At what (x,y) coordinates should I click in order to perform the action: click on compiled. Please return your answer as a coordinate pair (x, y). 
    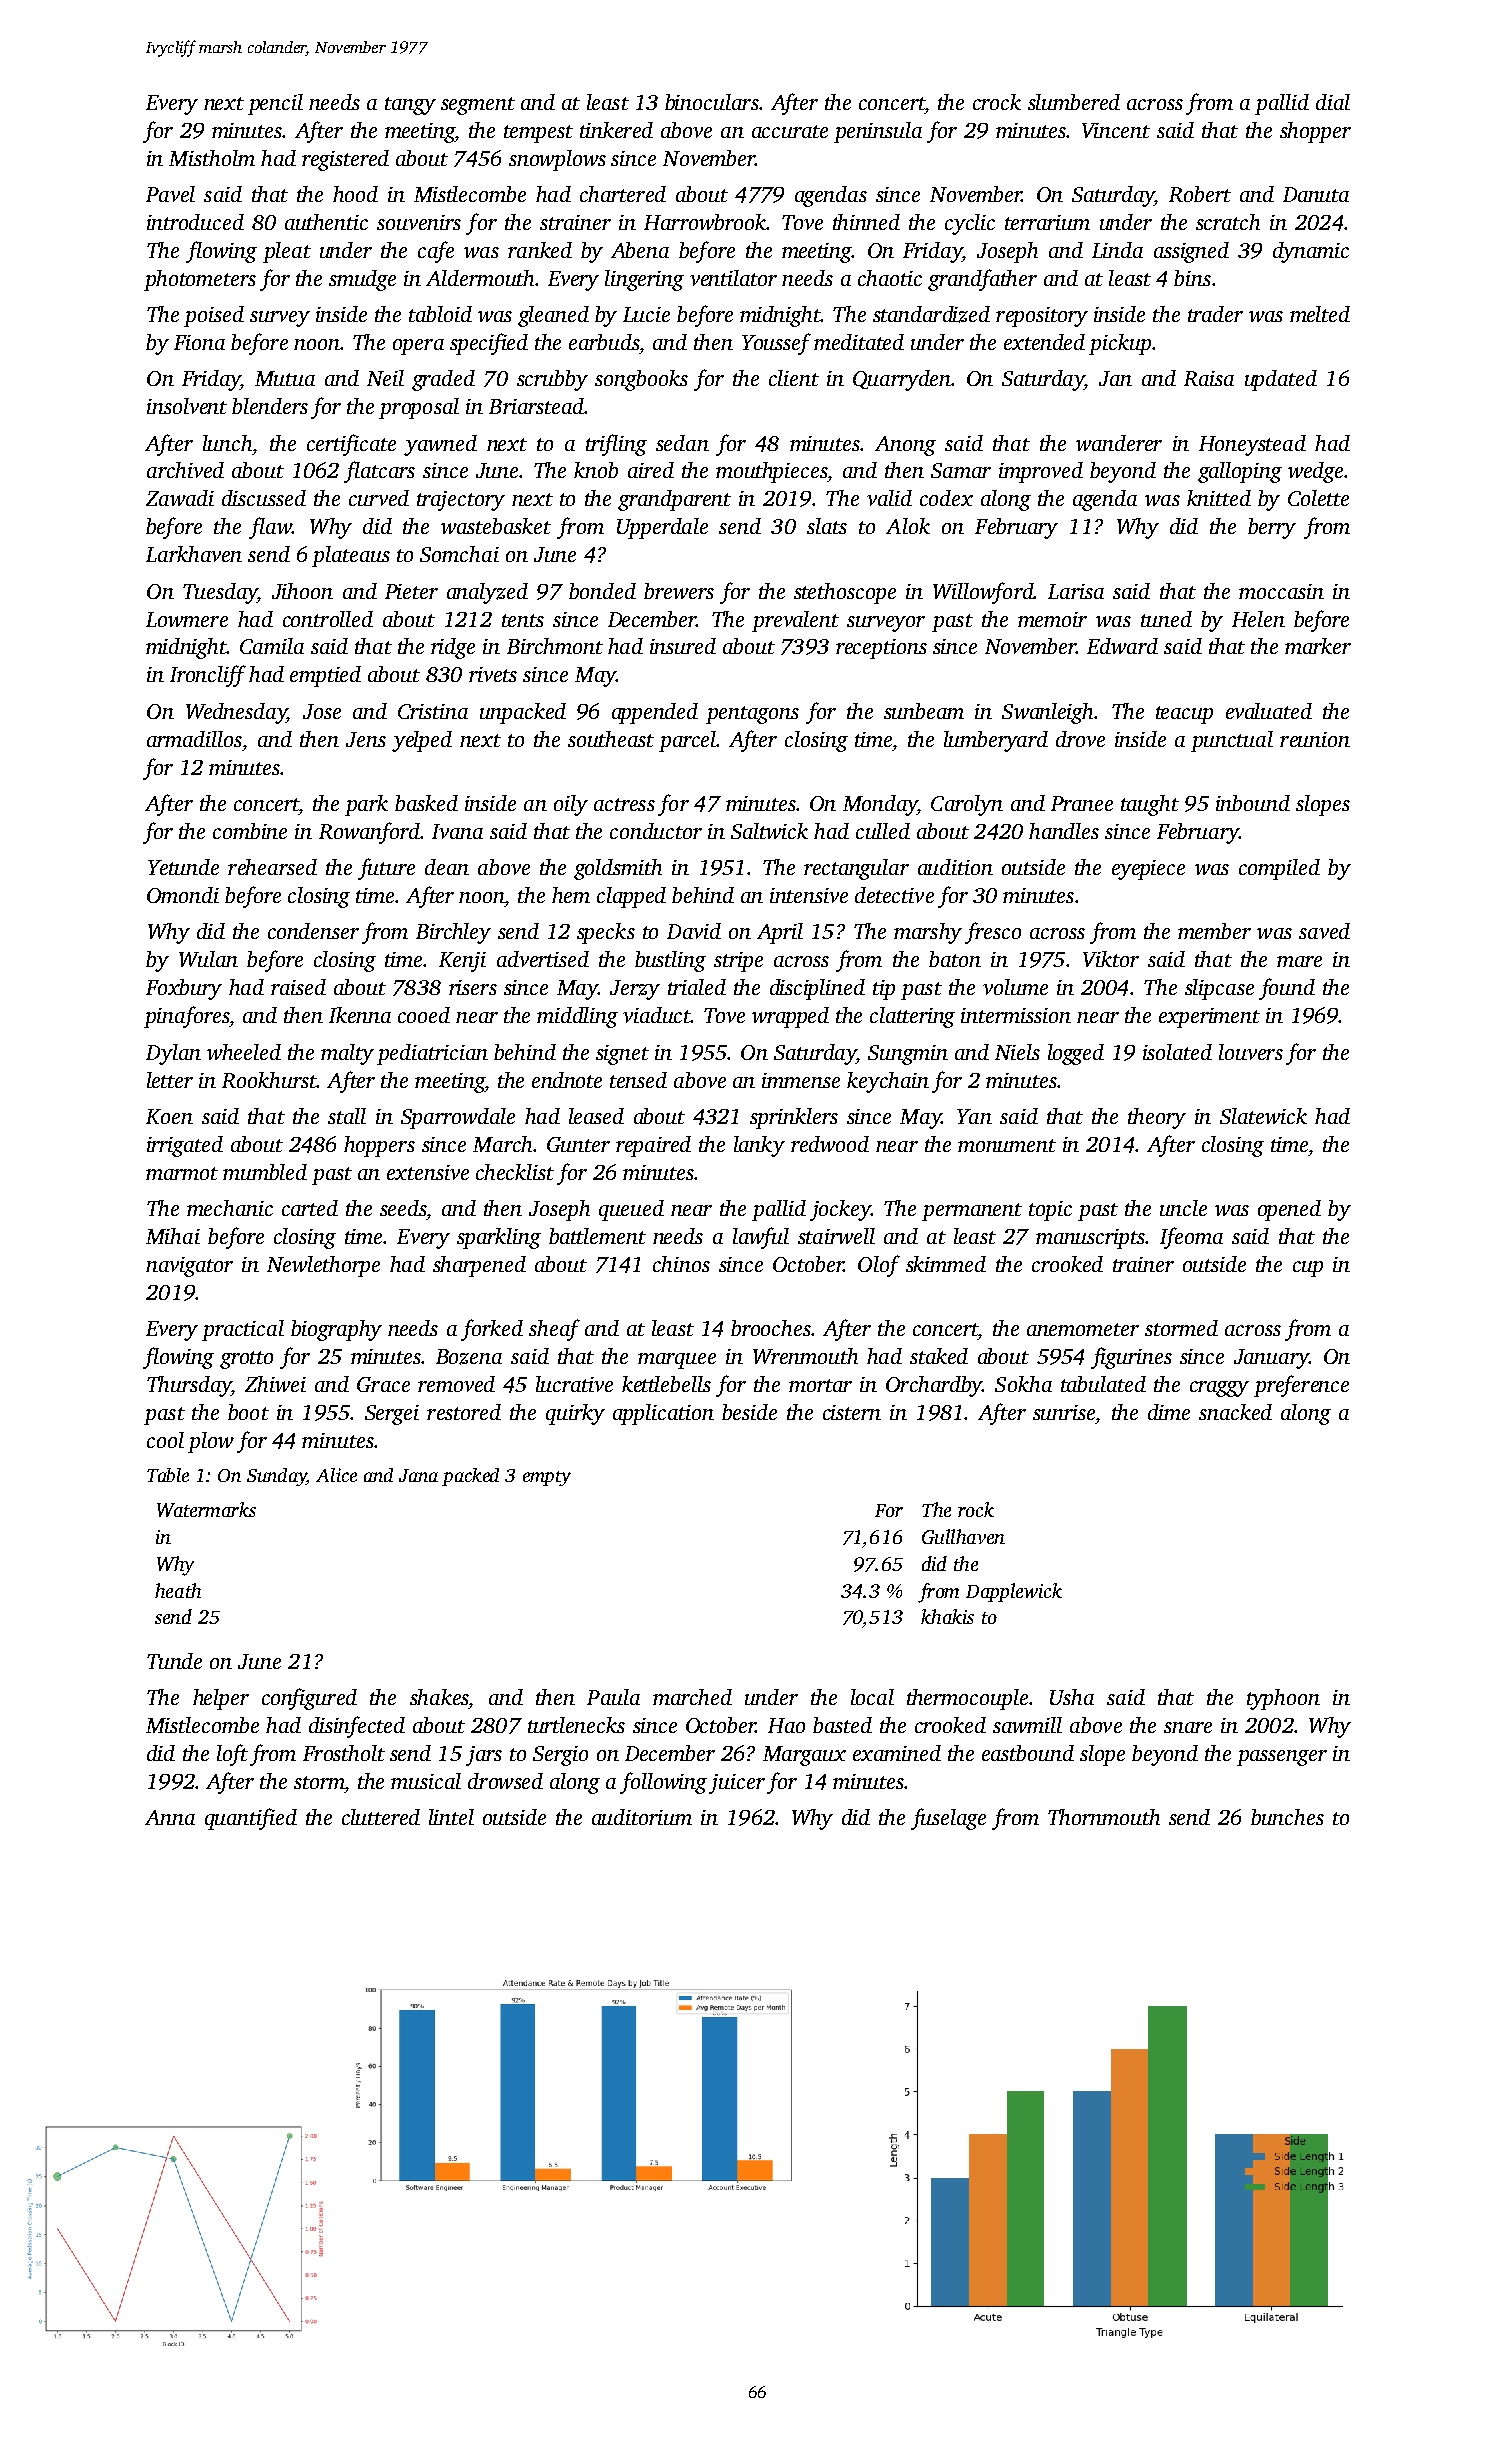
    Looking at the image, I should click on (1279, 869).
